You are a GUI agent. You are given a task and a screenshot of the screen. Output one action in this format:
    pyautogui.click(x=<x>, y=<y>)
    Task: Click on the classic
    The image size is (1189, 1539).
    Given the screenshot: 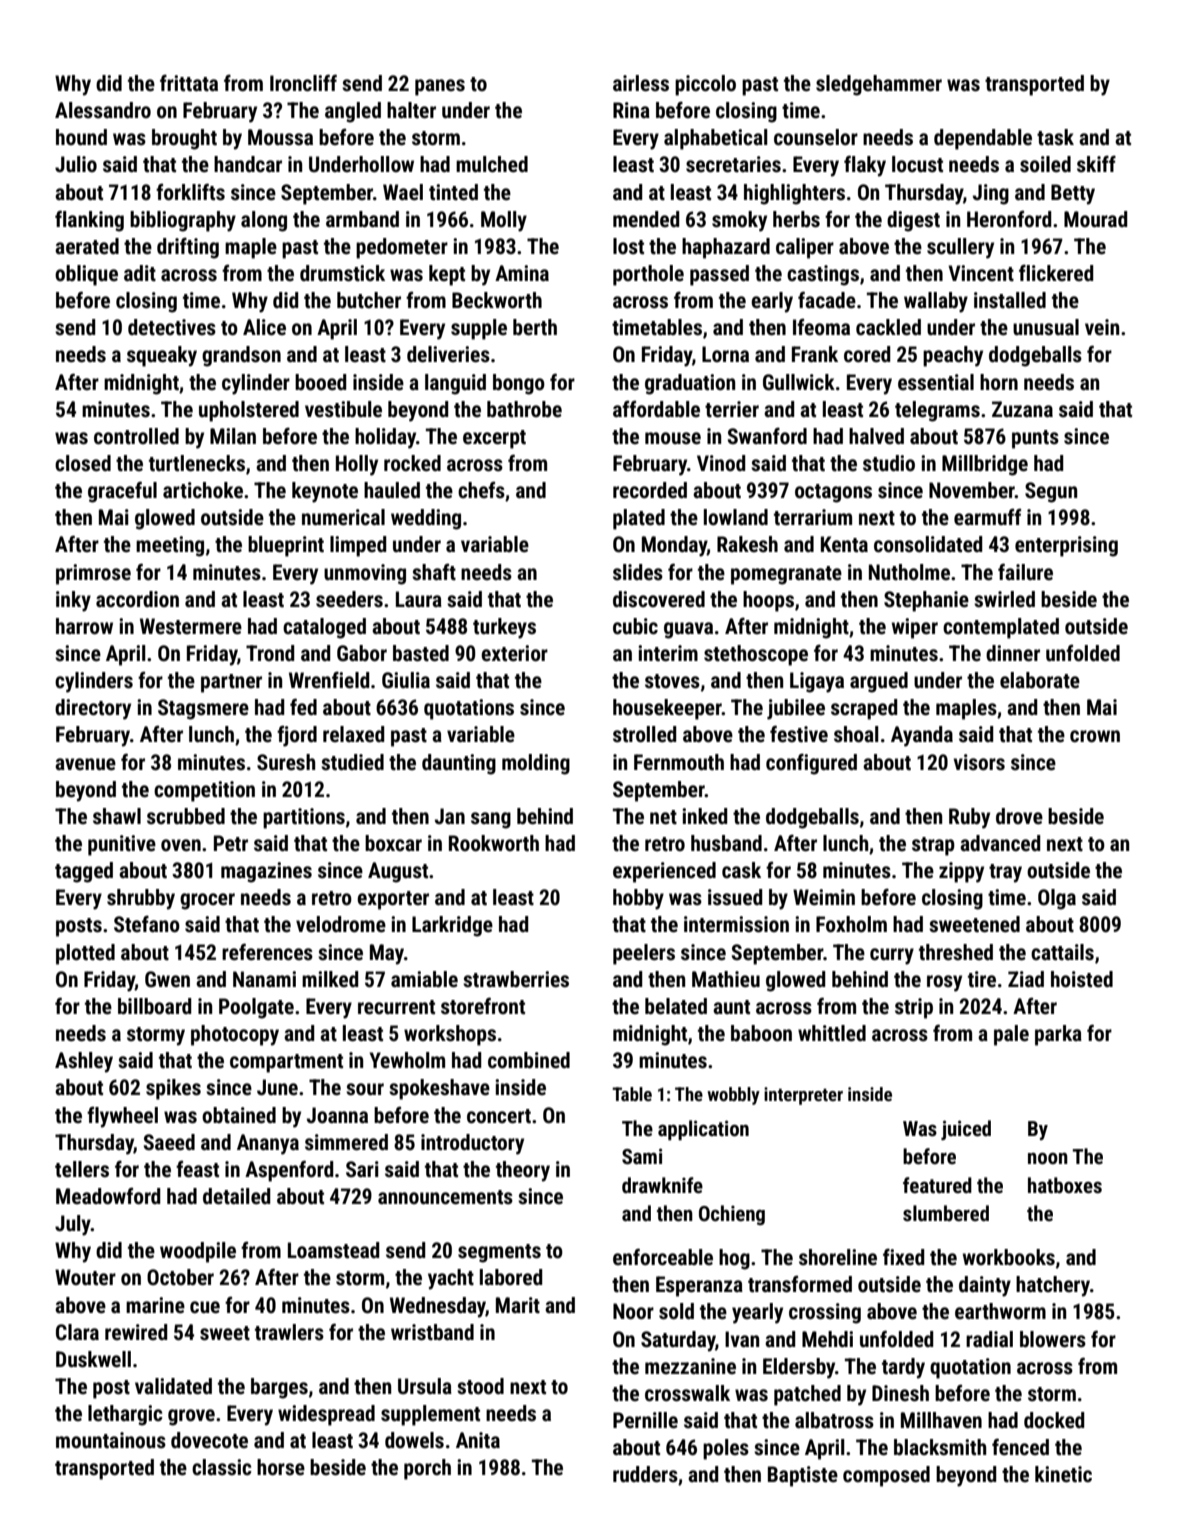 What is the action you would take?
    pyautogui.click(x=222, y=1467)
